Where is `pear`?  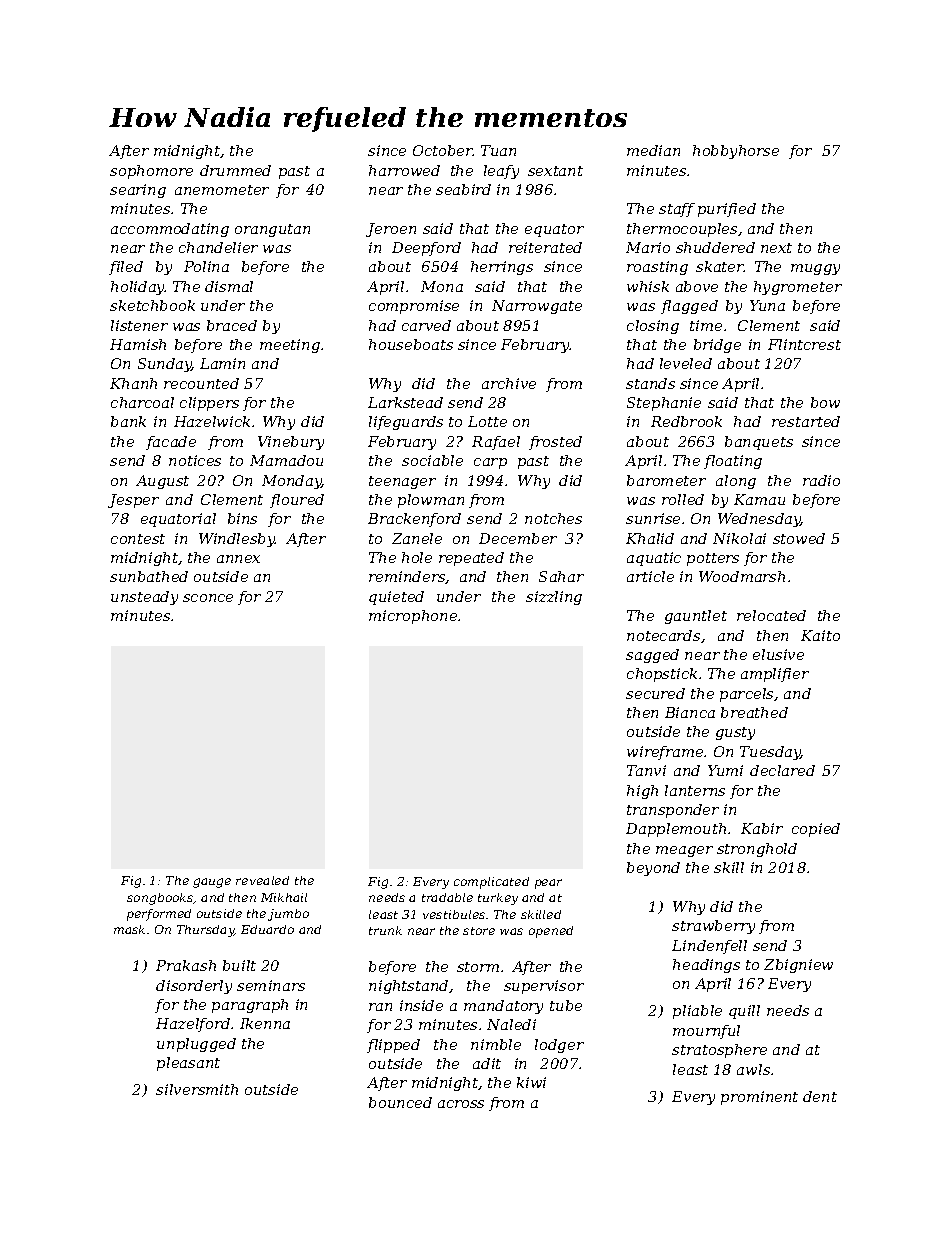 pear is located at coordinates (548, 884).
